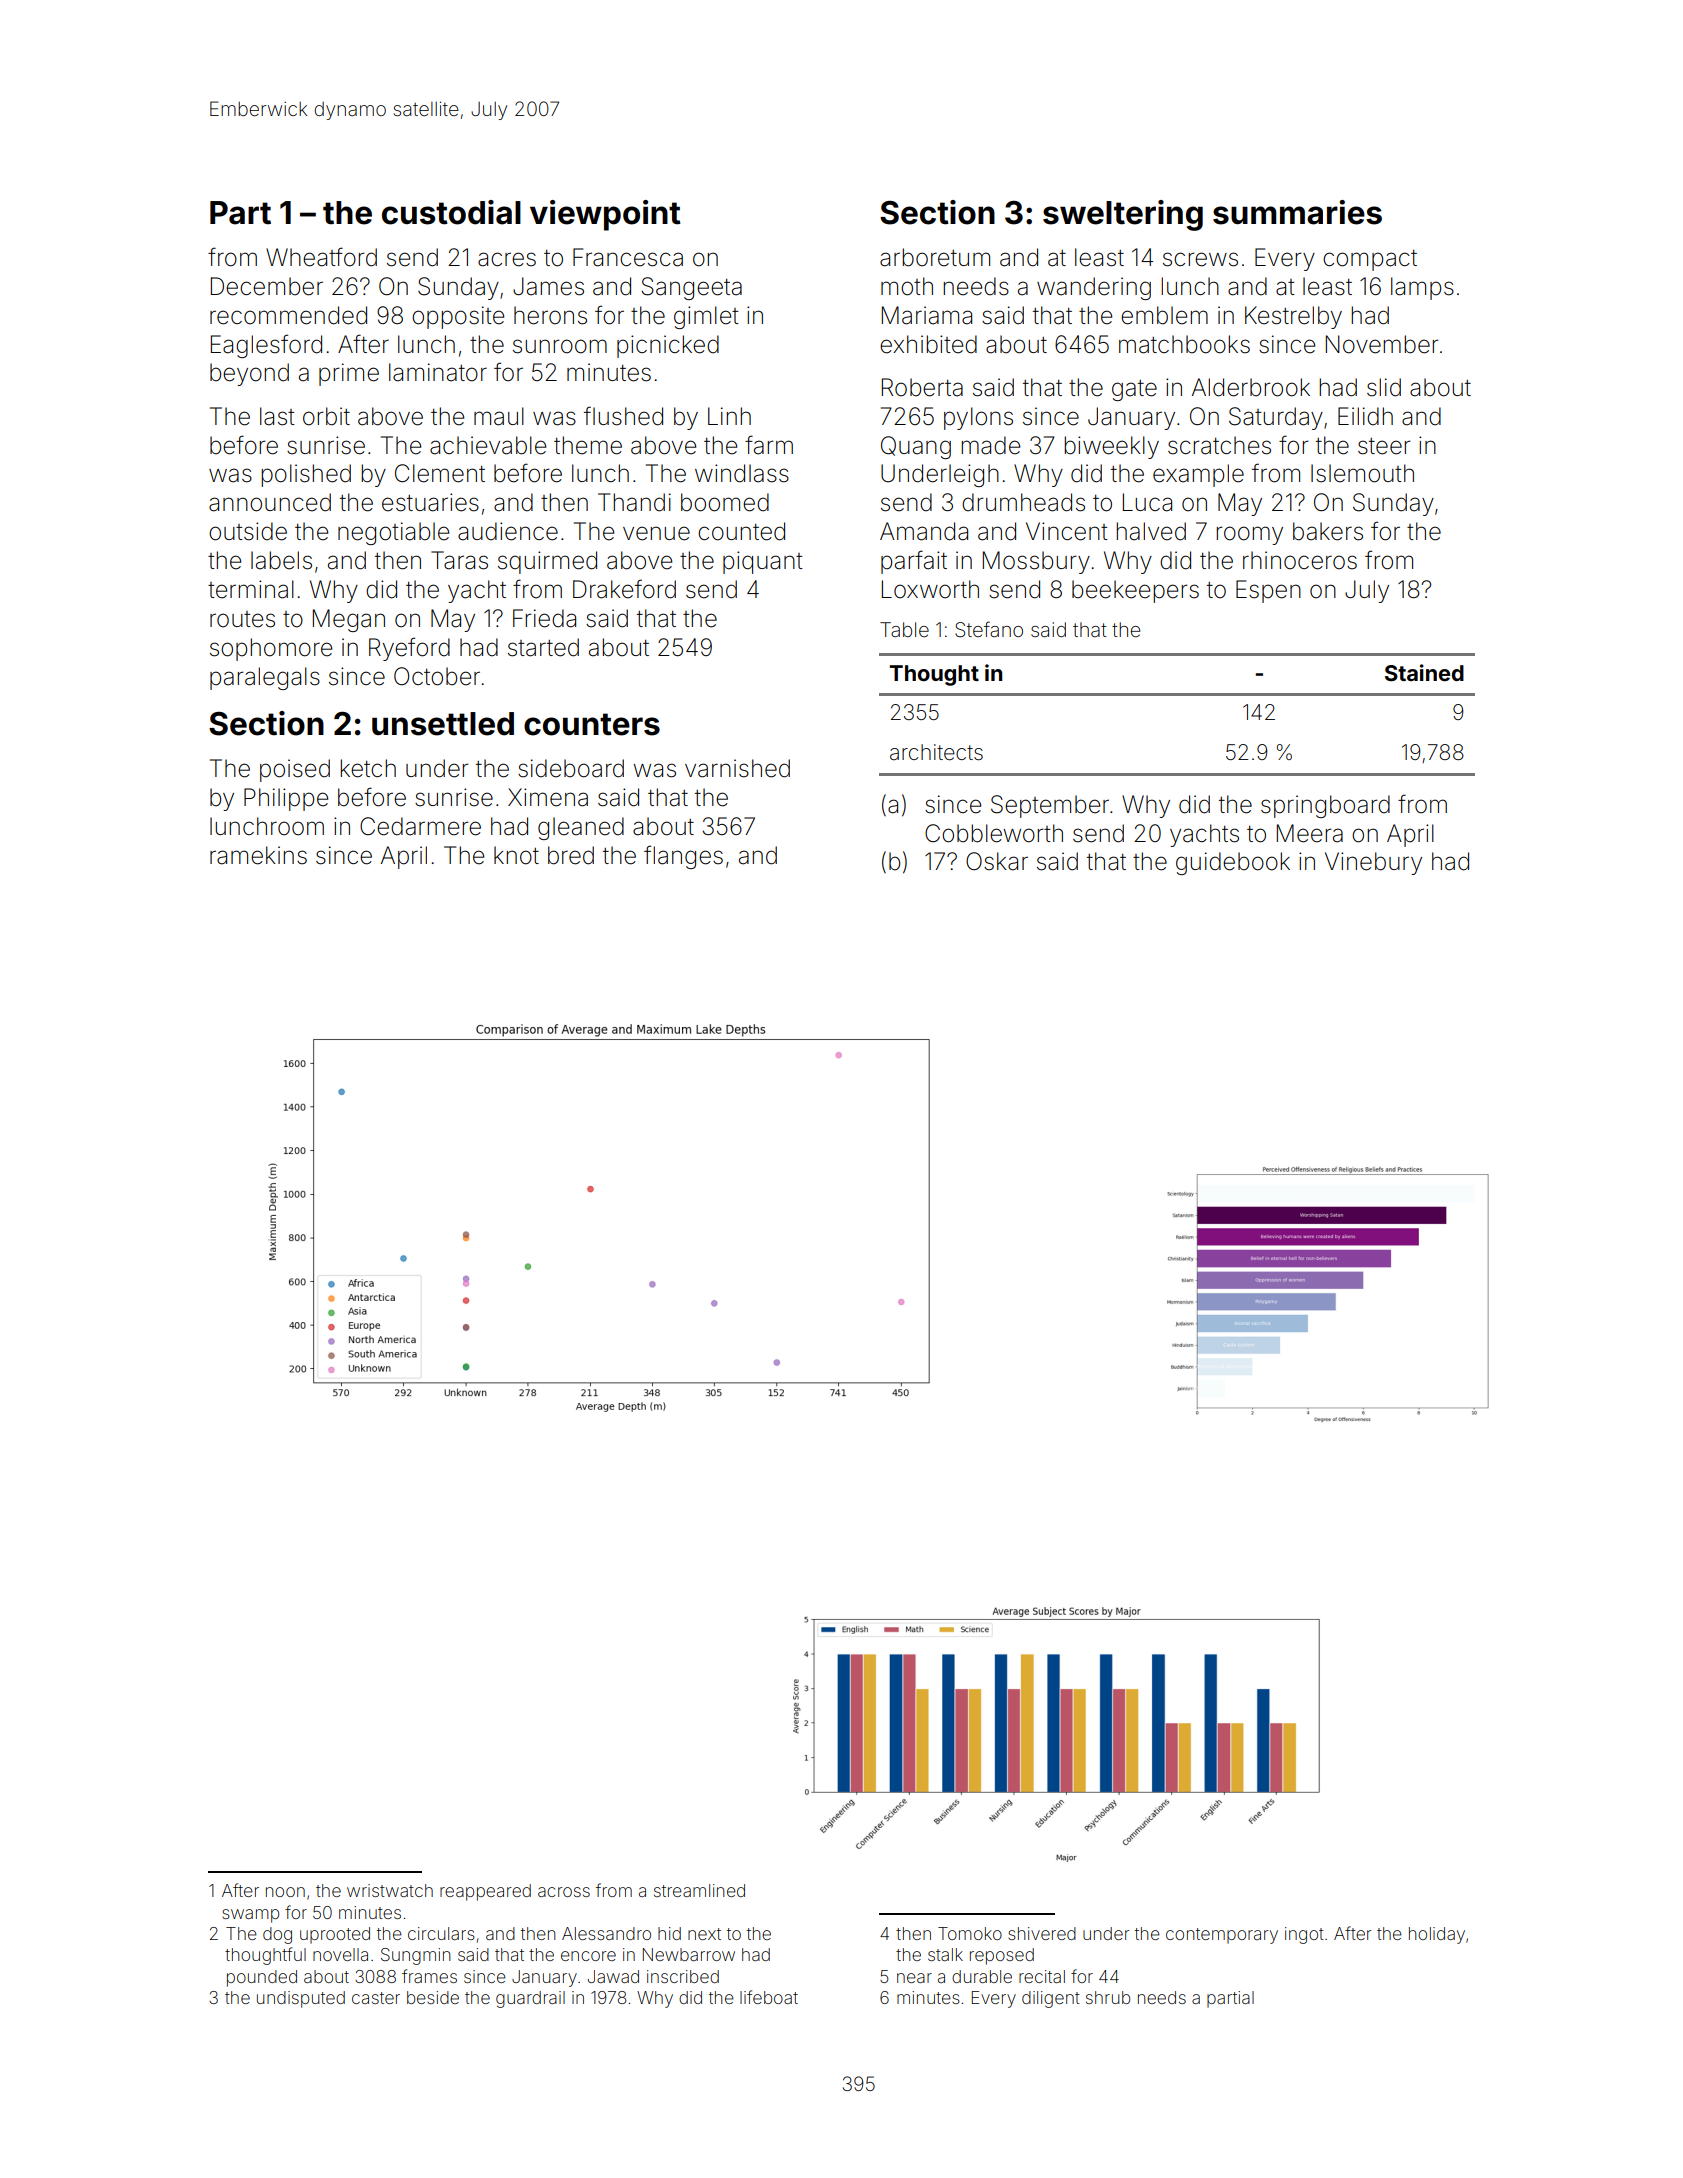  Describe the element at coordinates (258, 855) in the image. I see `ramekins` at that location.
